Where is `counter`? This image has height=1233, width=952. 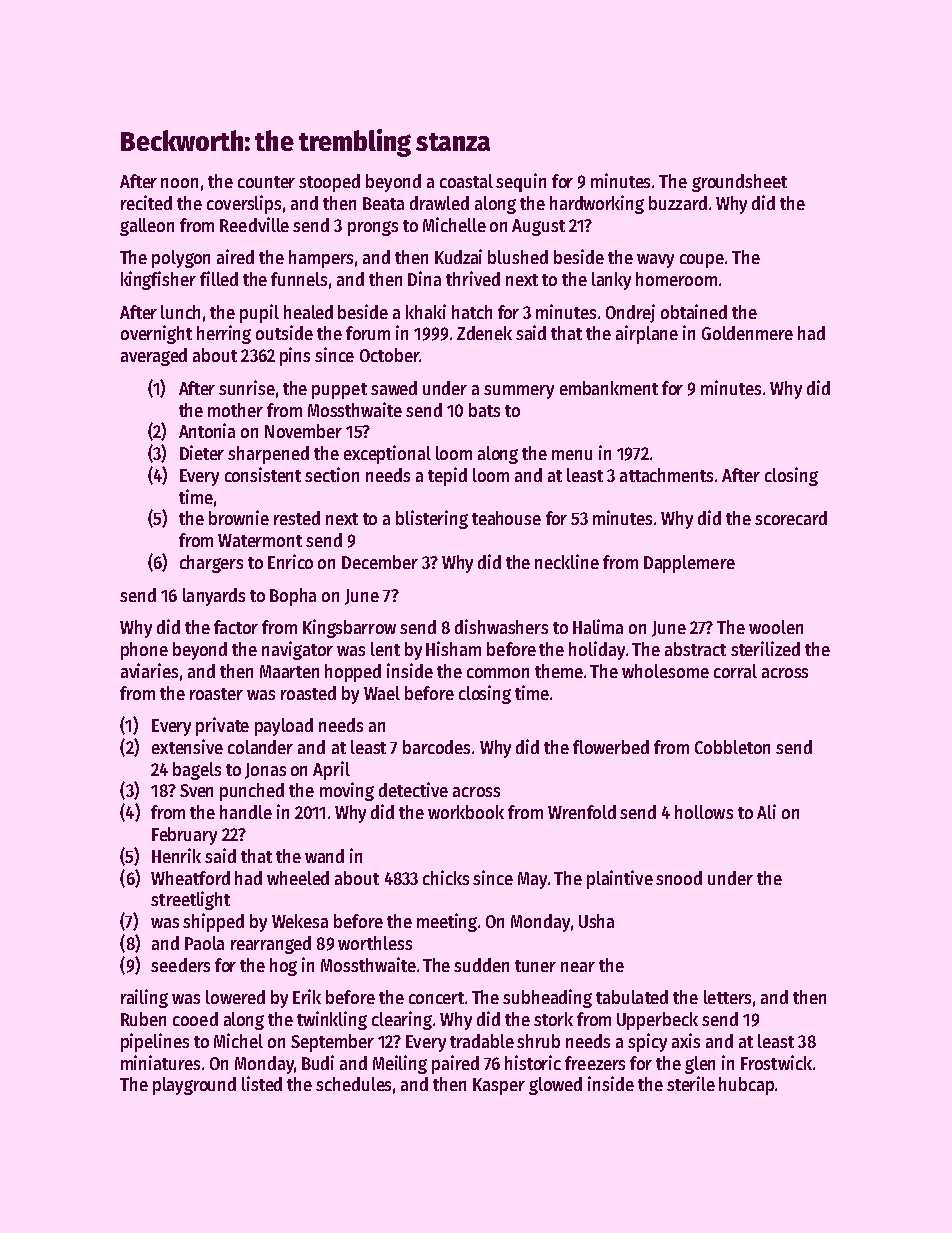
counter is located at coordinates (266, 182).
